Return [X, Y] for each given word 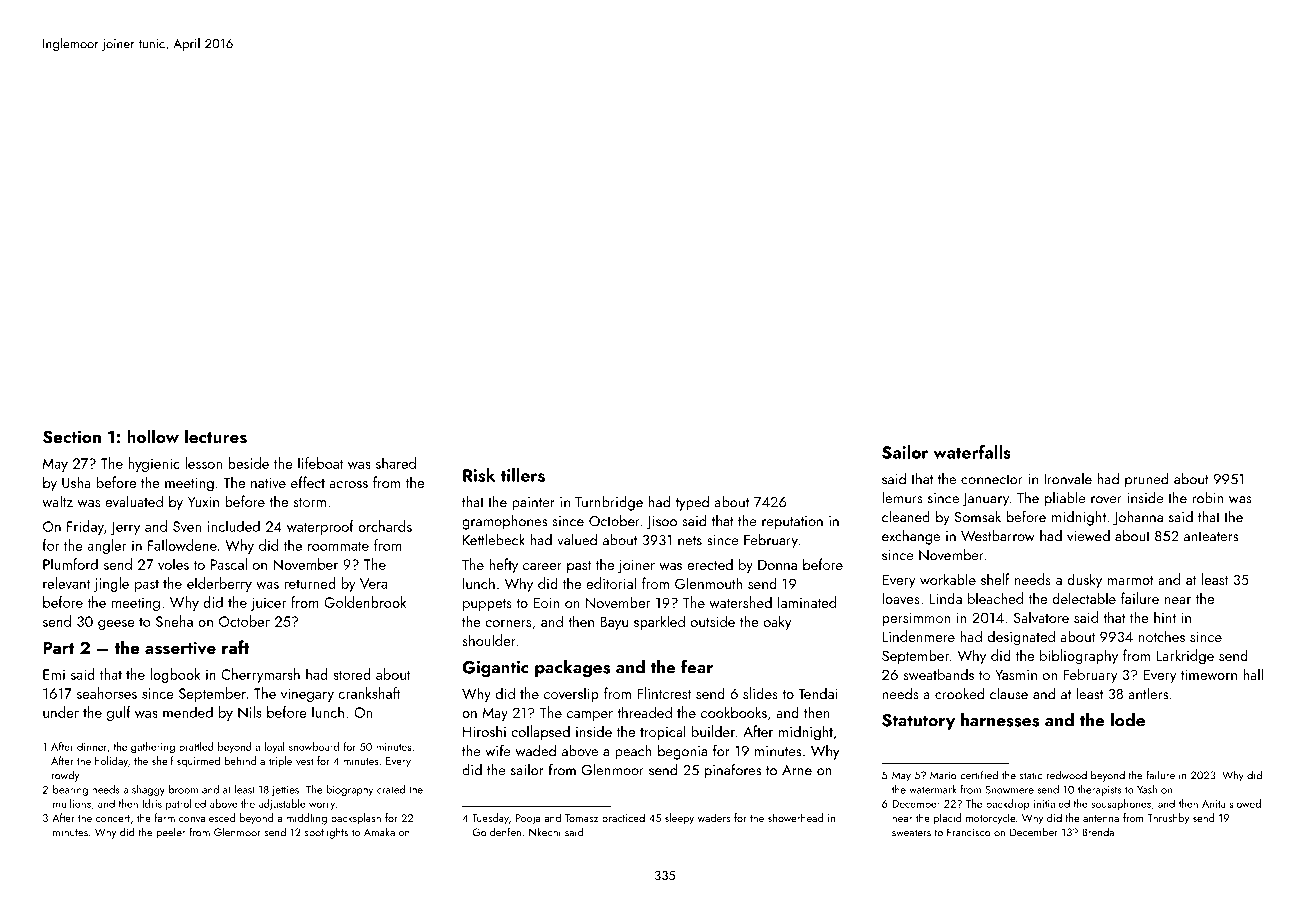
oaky [778, 623]
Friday [85, 527]
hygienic [154, 464]
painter [533, 504]
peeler [171, 833]
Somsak [978, 517]
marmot [1131, 580]
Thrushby [1168, 819]
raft [235, 647]
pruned [1146, 480]
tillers [523, 475]
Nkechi [545, 832]
